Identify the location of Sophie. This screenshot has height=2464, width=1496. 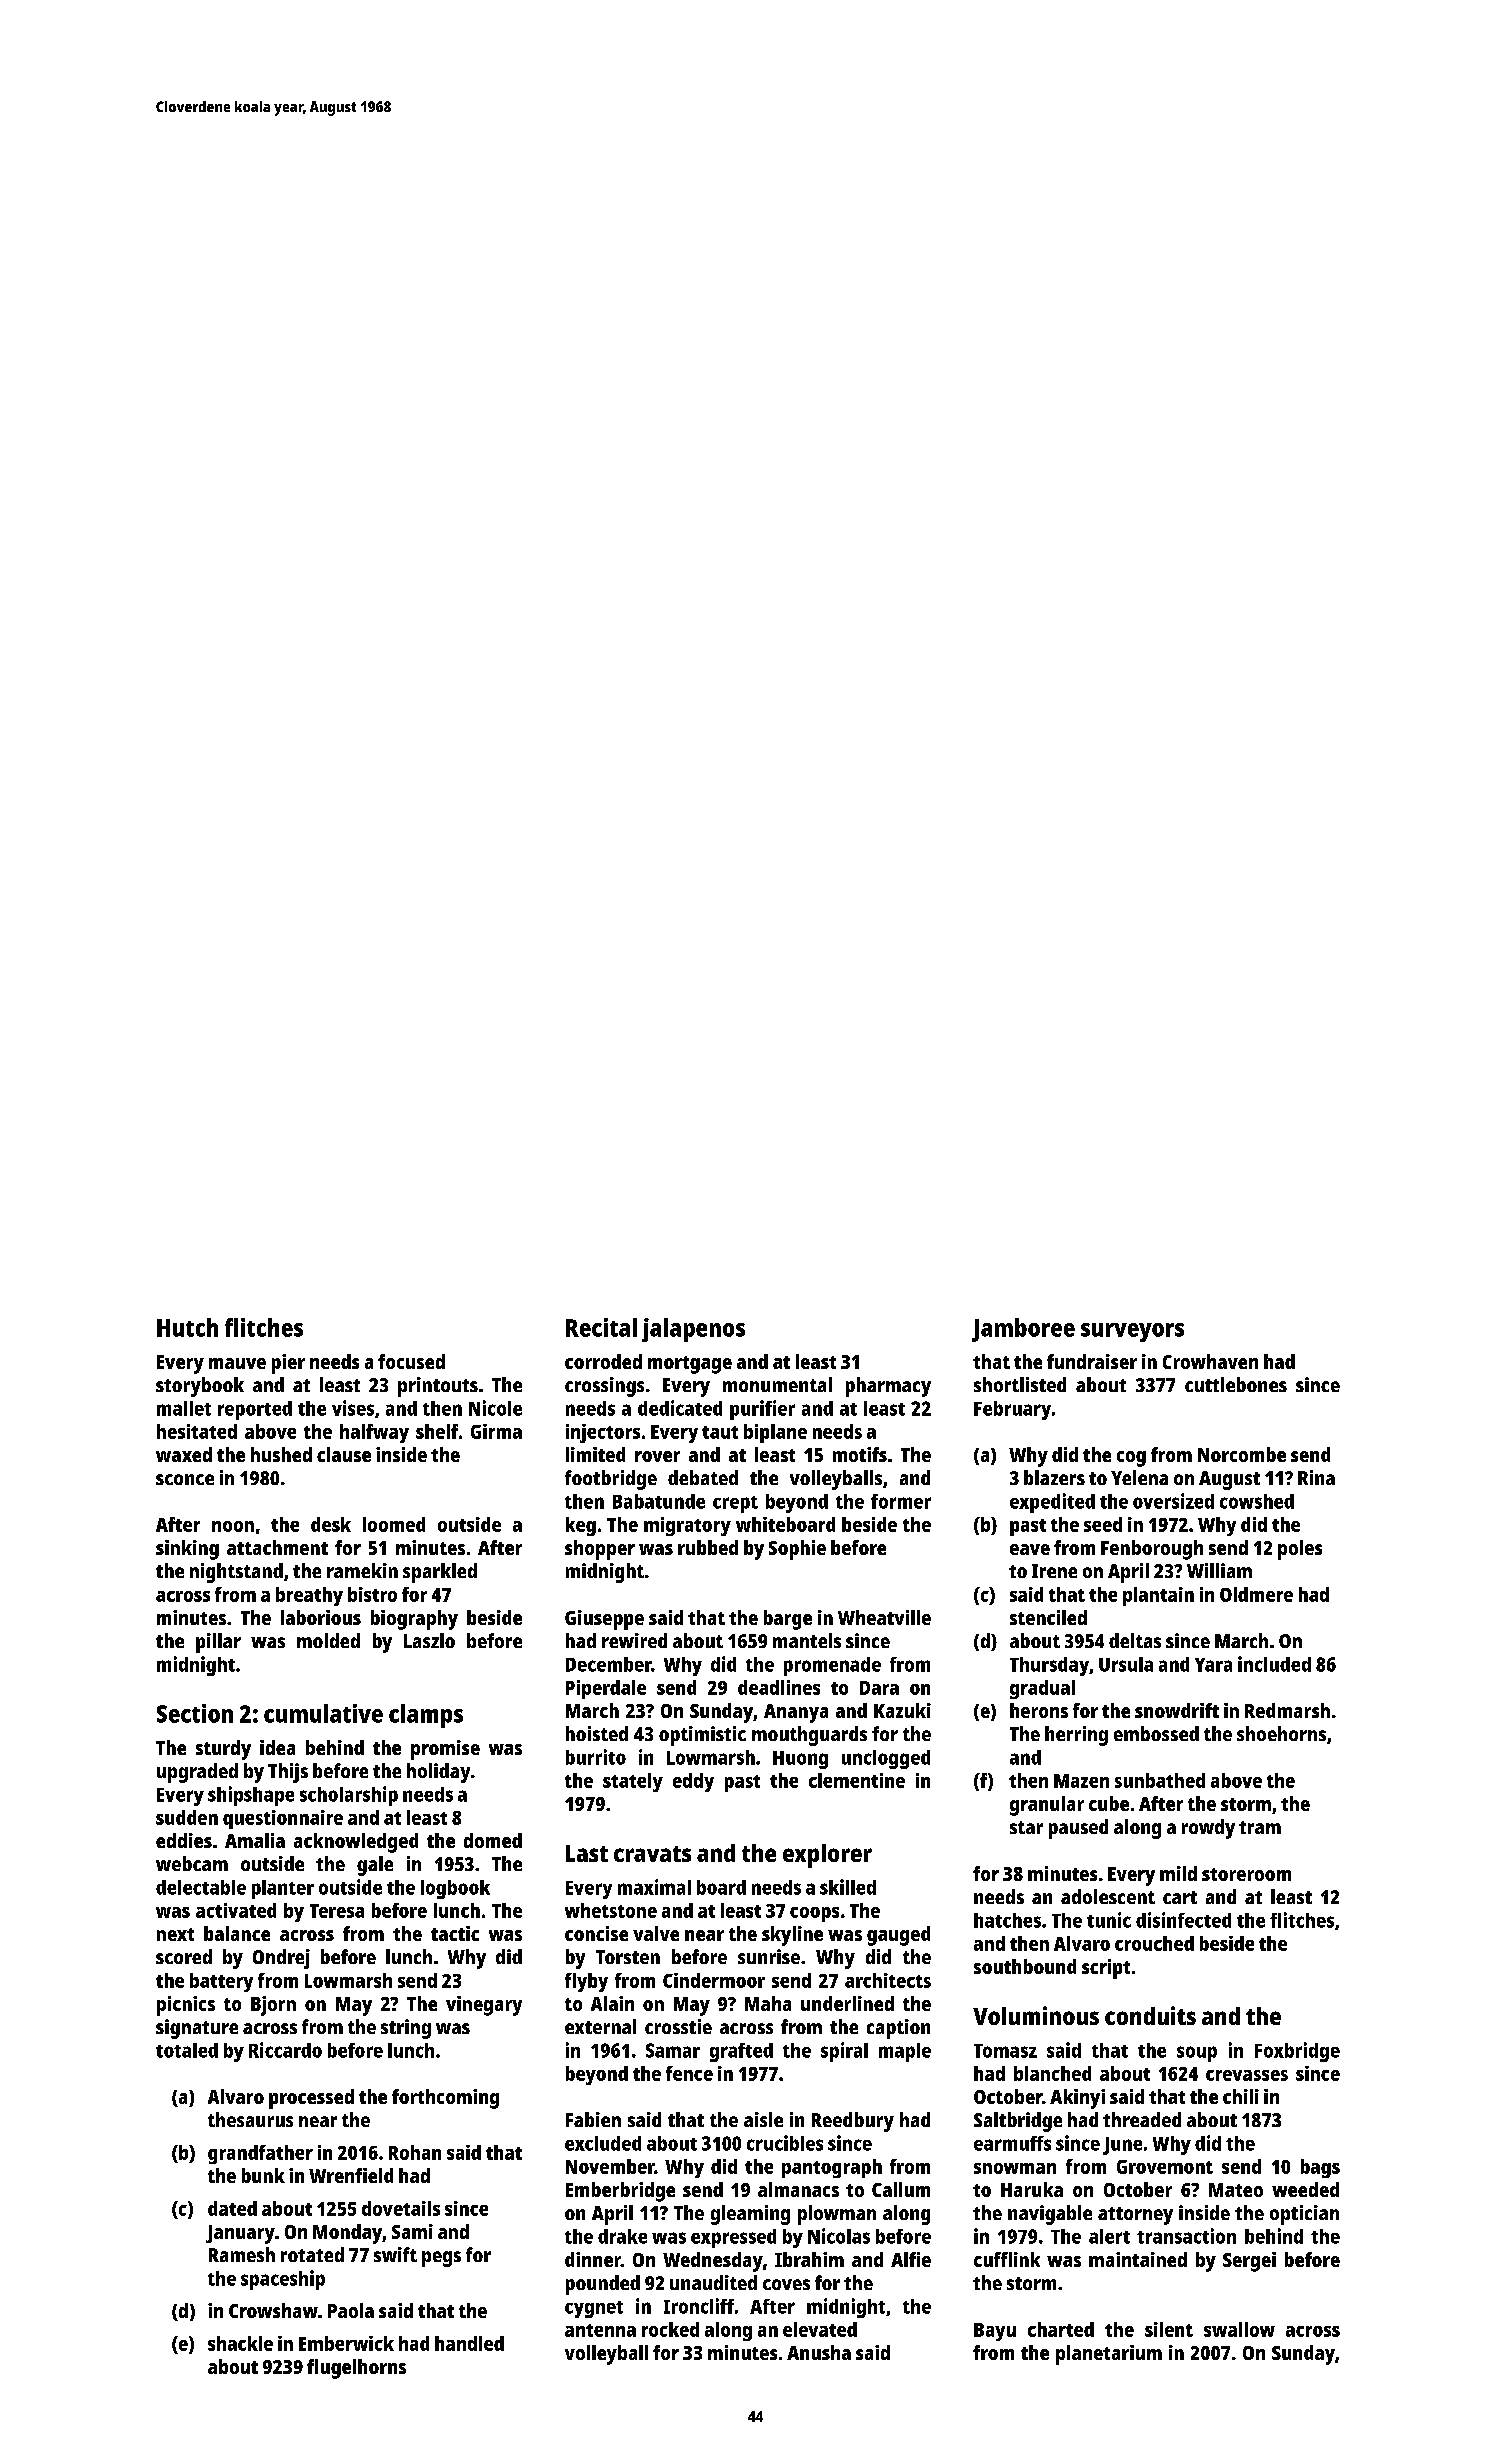
(797, 1550).
